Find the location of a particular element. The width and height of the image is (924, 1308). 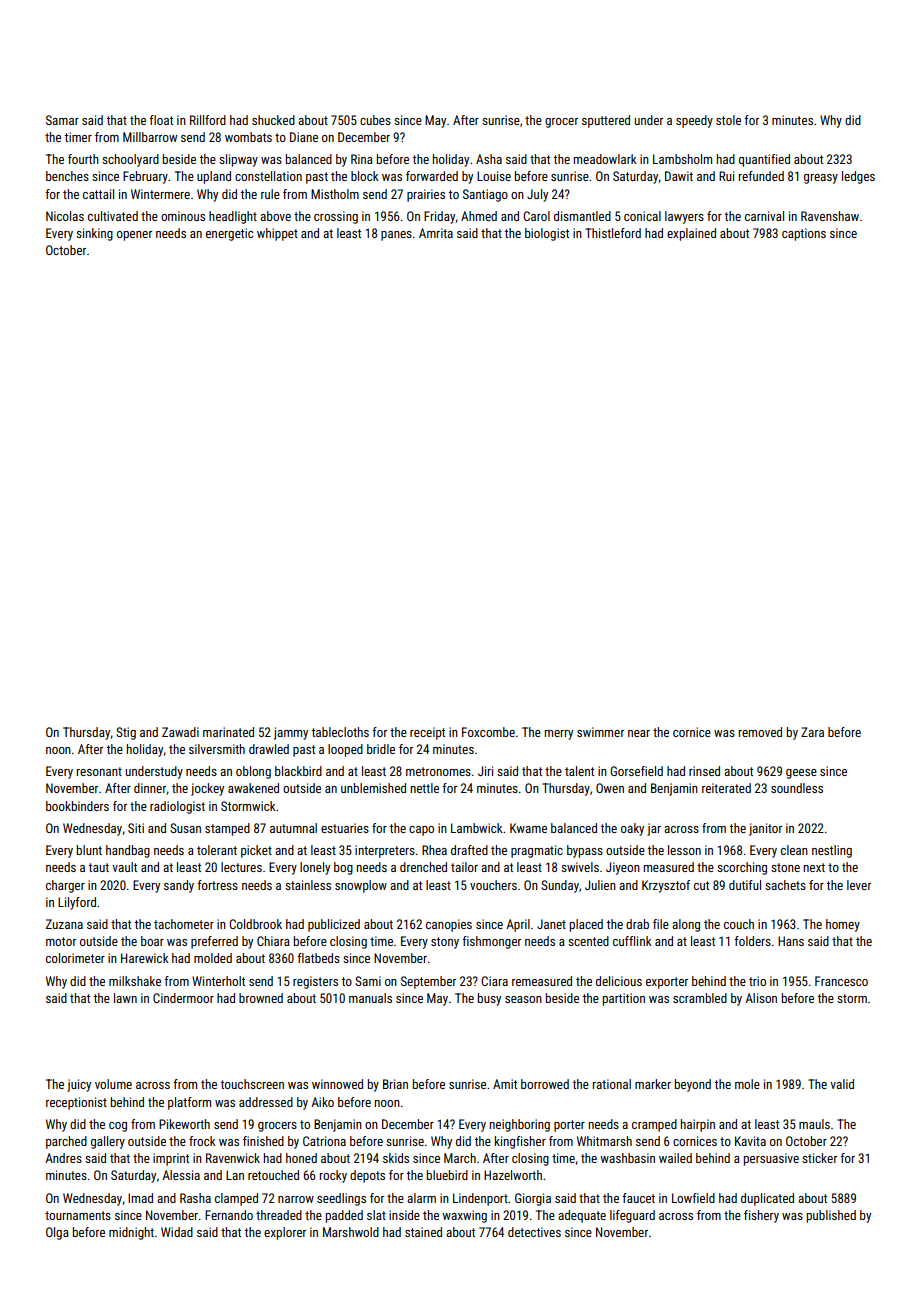

stony is located at coordinates (445, 943).
